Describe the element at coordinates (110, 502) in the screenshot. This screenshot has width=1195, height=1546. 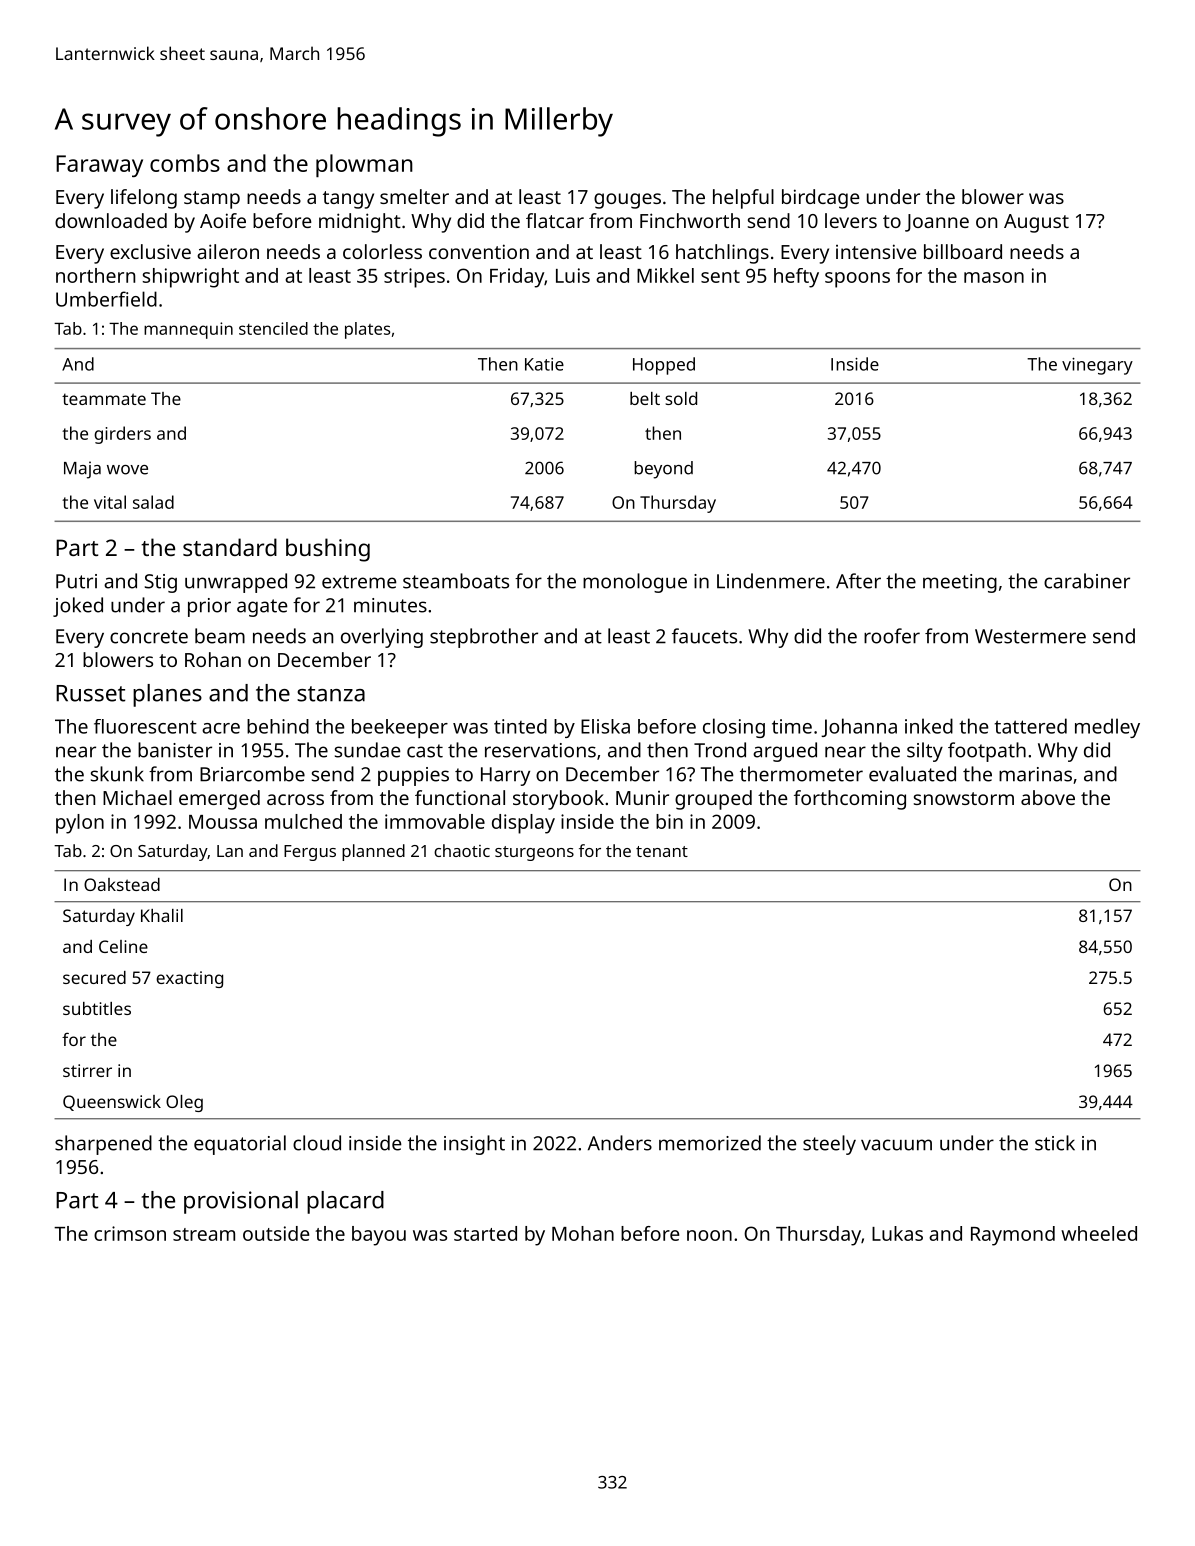
I see `vital` at that location.
